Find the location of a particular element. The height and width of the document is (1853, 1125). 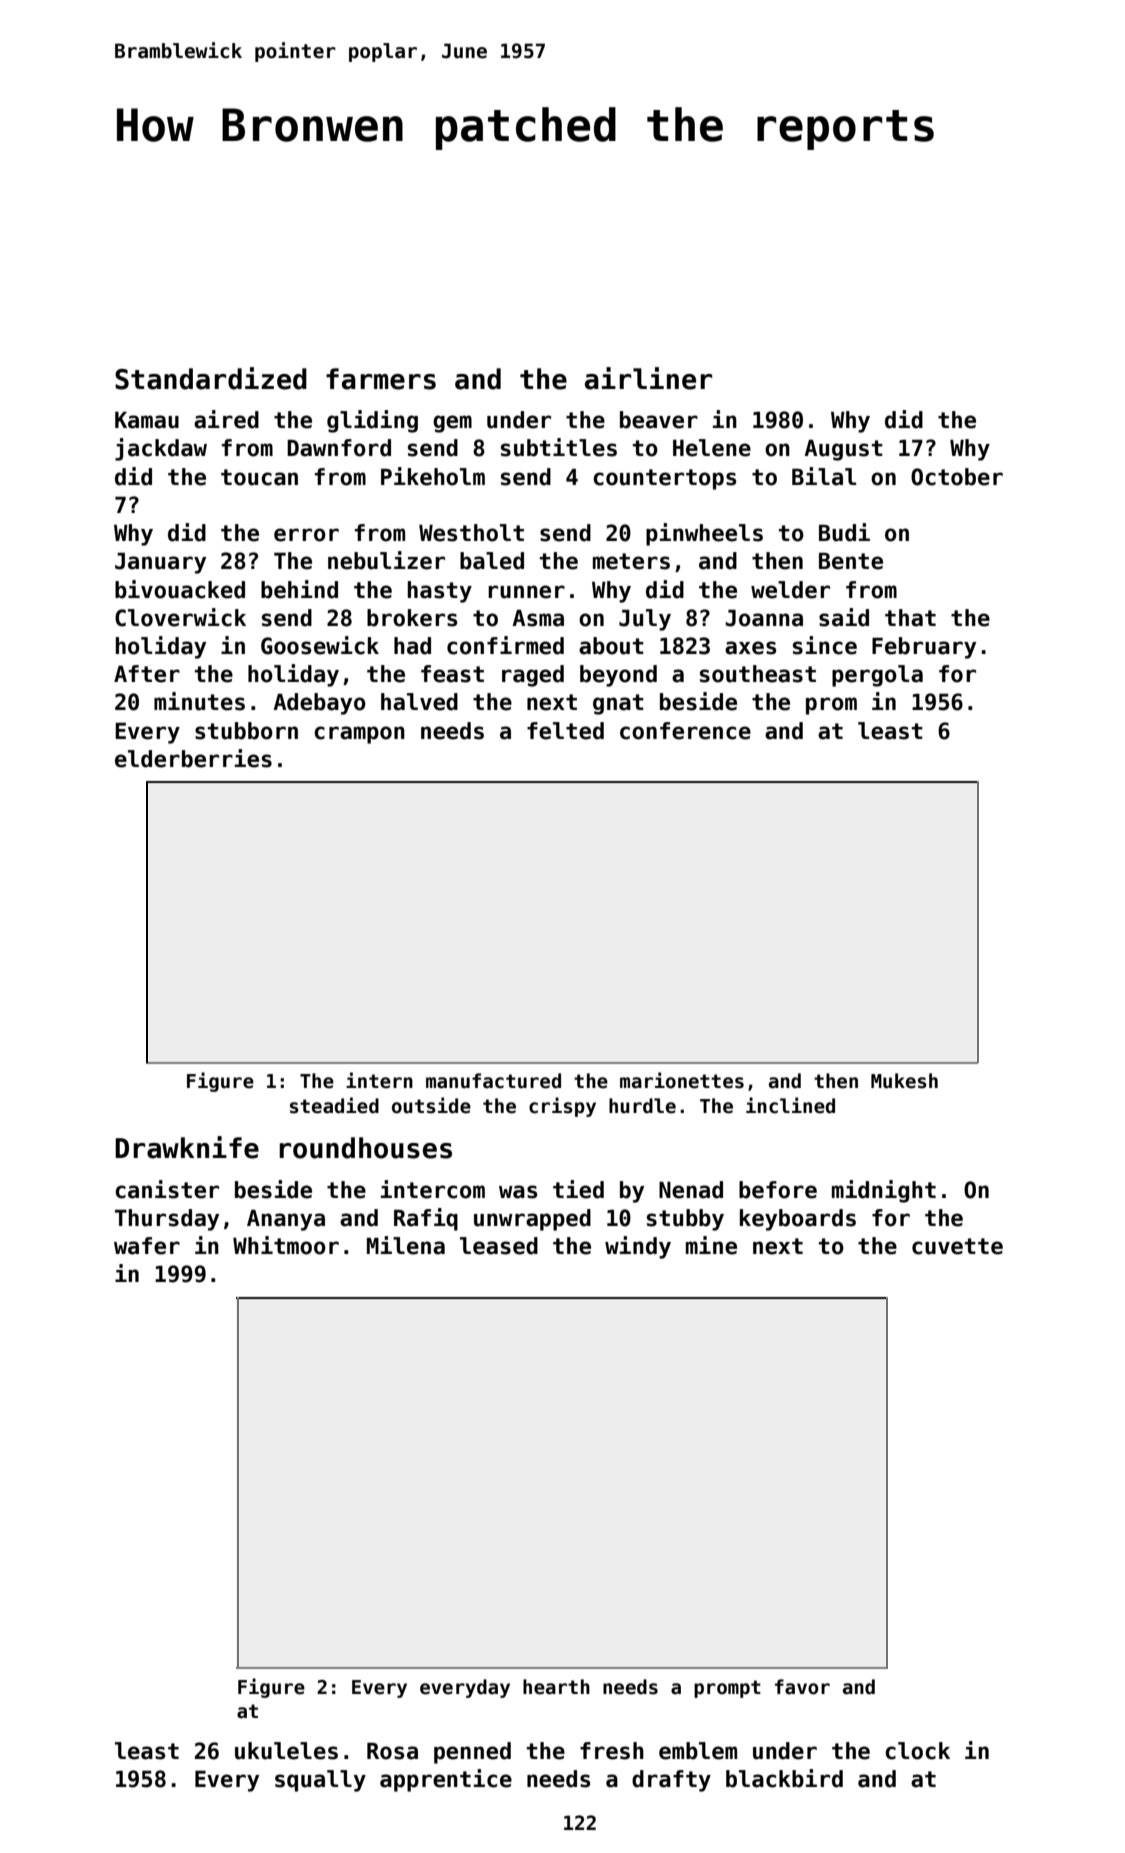

felted is located at coordinates (565, 731).
